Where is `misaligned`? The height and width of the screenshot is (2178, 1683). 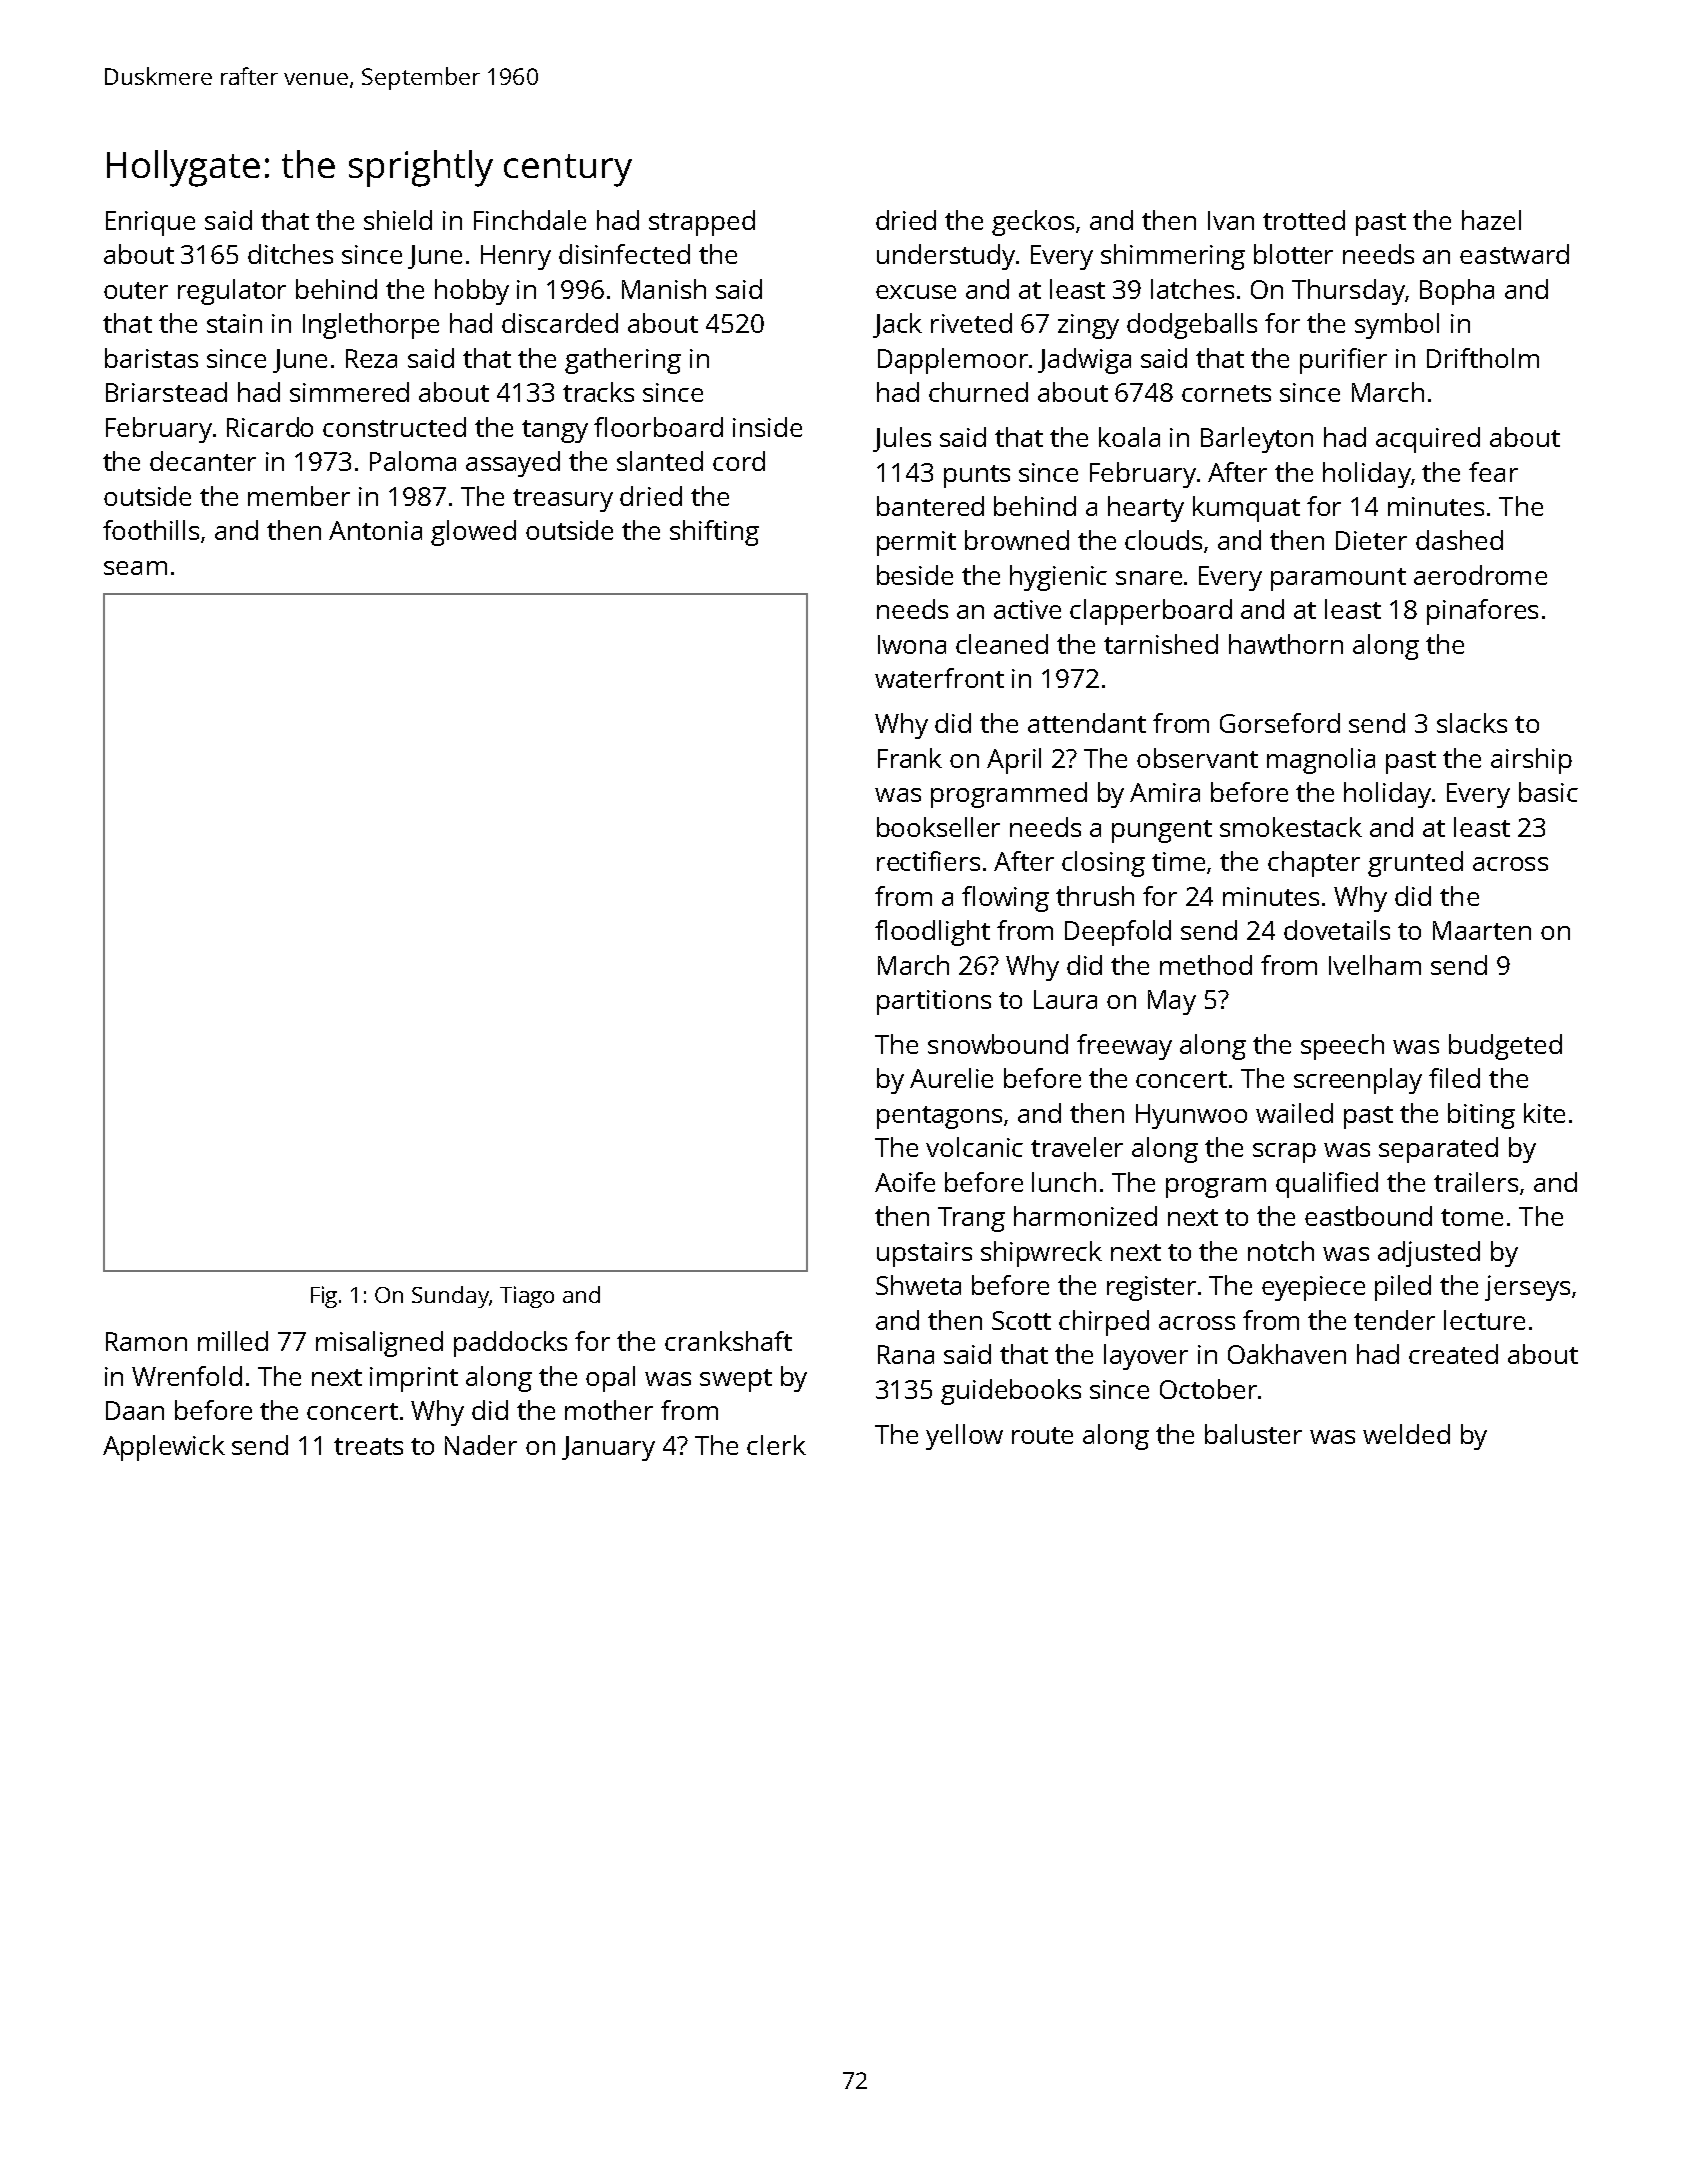 misaligned is located at coordinates (379, 1344).
